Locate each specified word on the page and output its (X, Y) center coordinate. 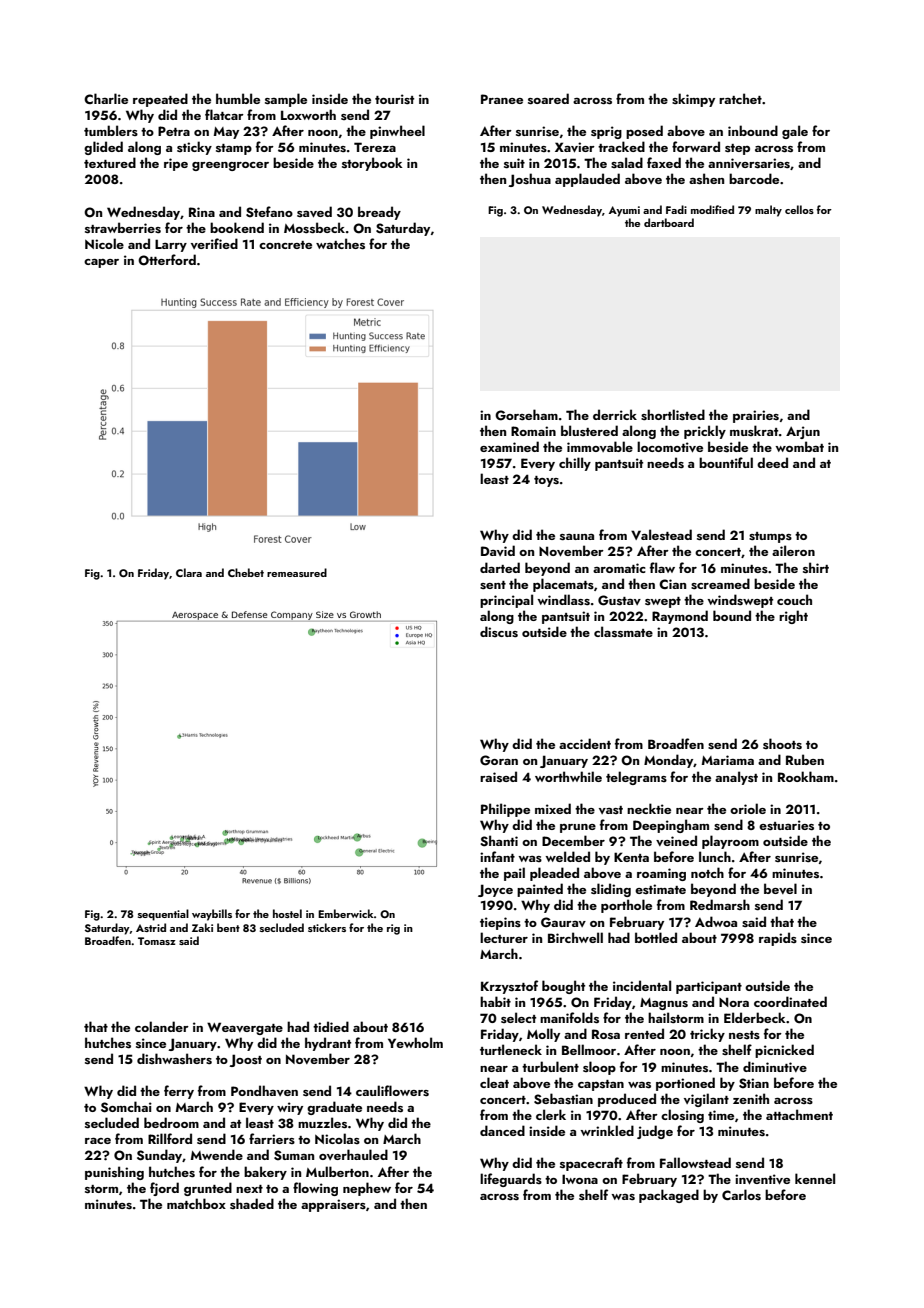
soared (548, 99)
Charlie (106, 98)
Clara (189, 572)
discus (499, 632)
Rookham (806, 776)
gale (795, 132)
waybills (212, 915)
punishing (114, 1173)
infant (497, 856)
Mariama (728, 760)
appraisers (333, 1205)
